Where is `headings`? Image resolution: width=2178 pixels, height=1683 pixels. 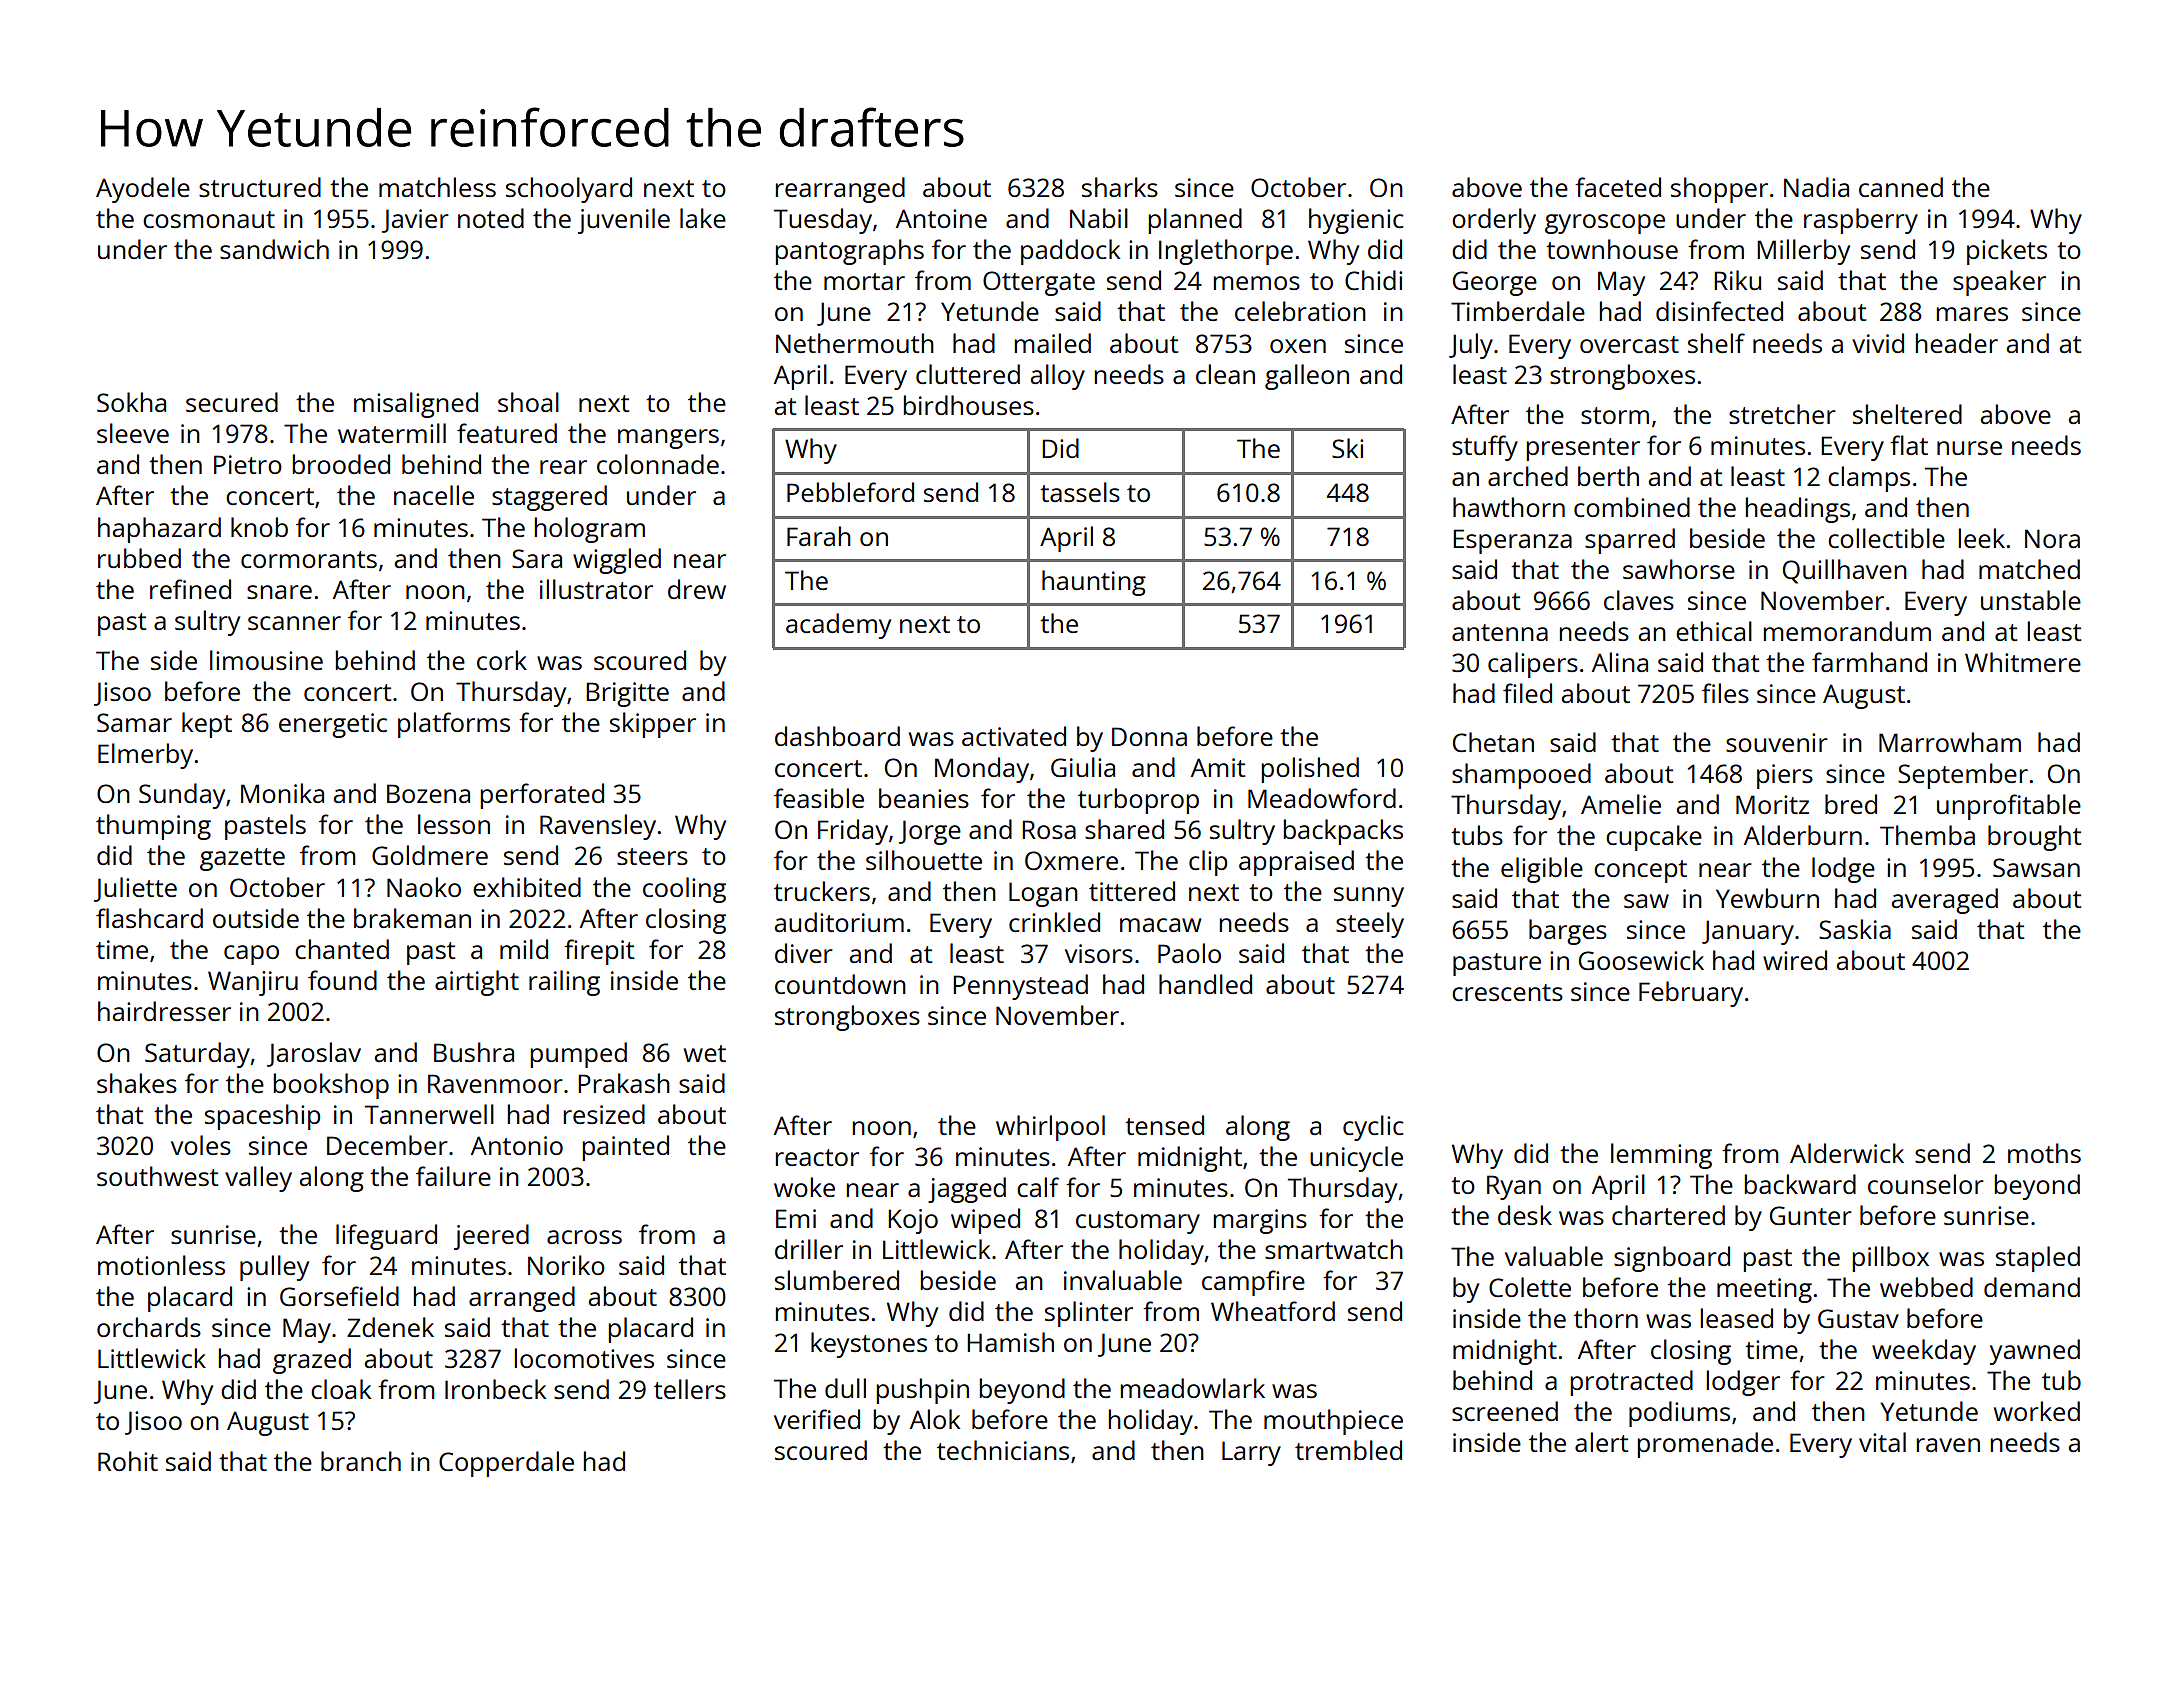 headings is located at coordinates (1797, 510).
